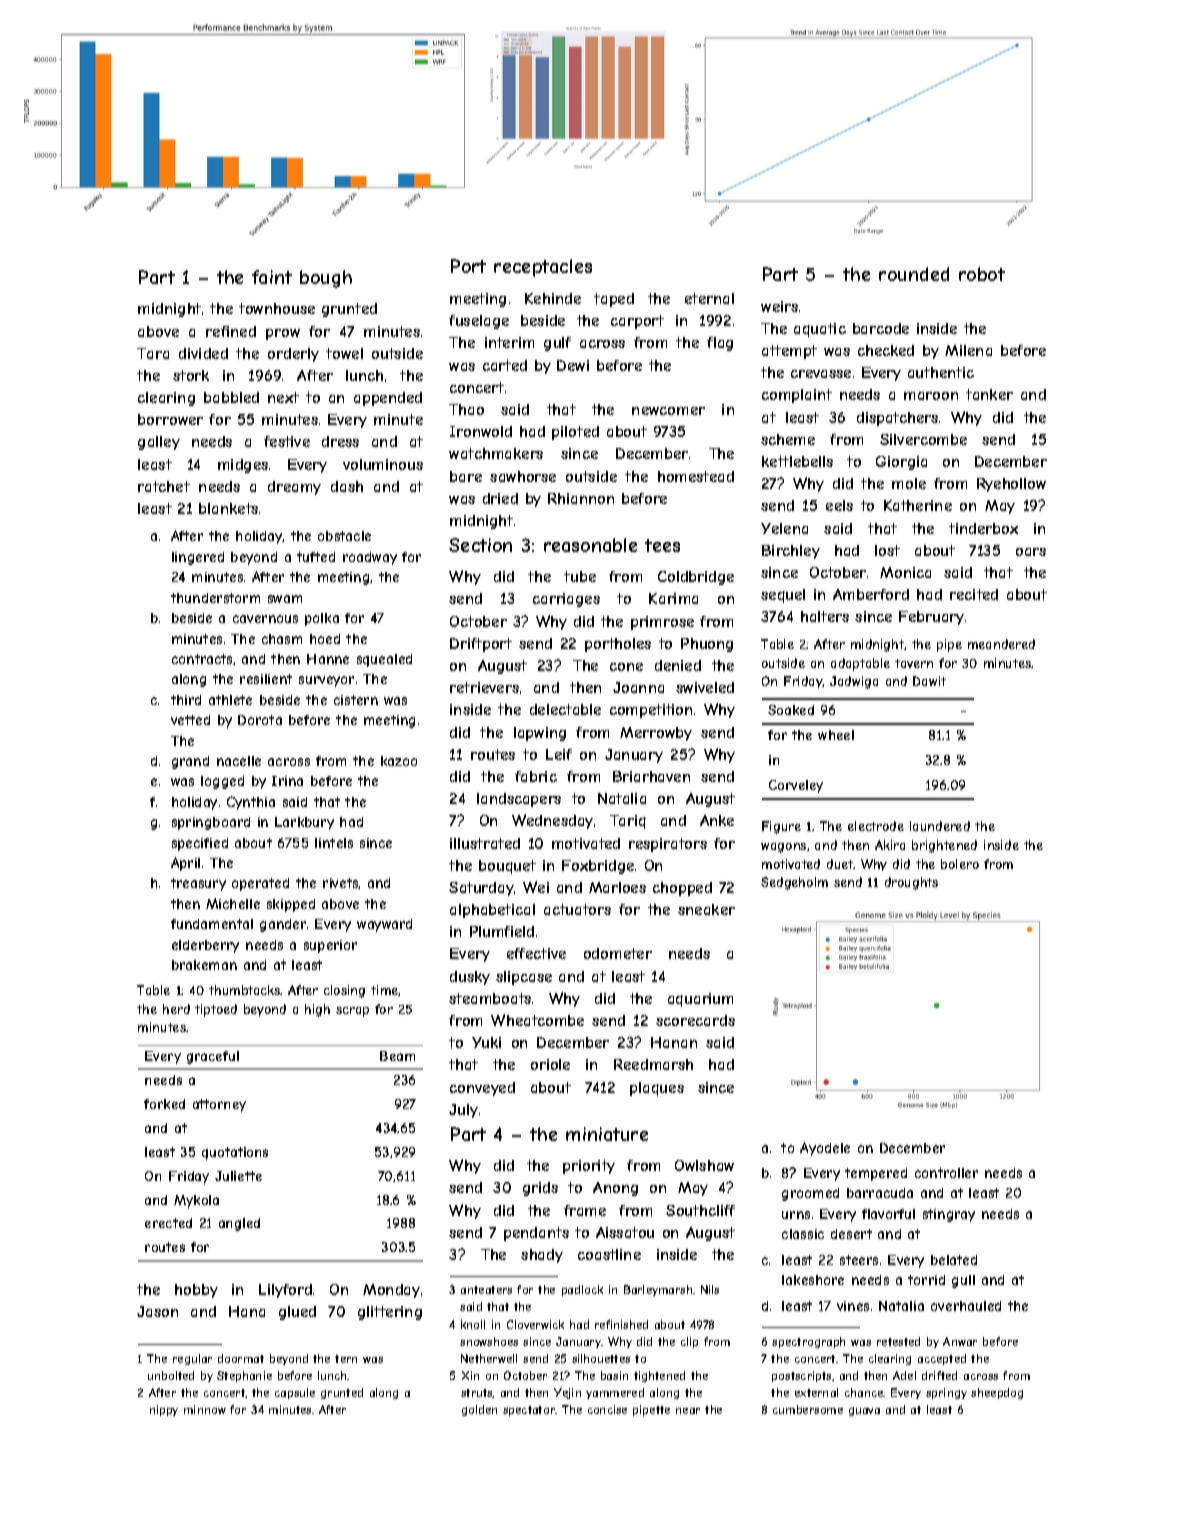 This screenshot has width=1185, height=1533. I want to click on graceful, so click(213, 1057).
